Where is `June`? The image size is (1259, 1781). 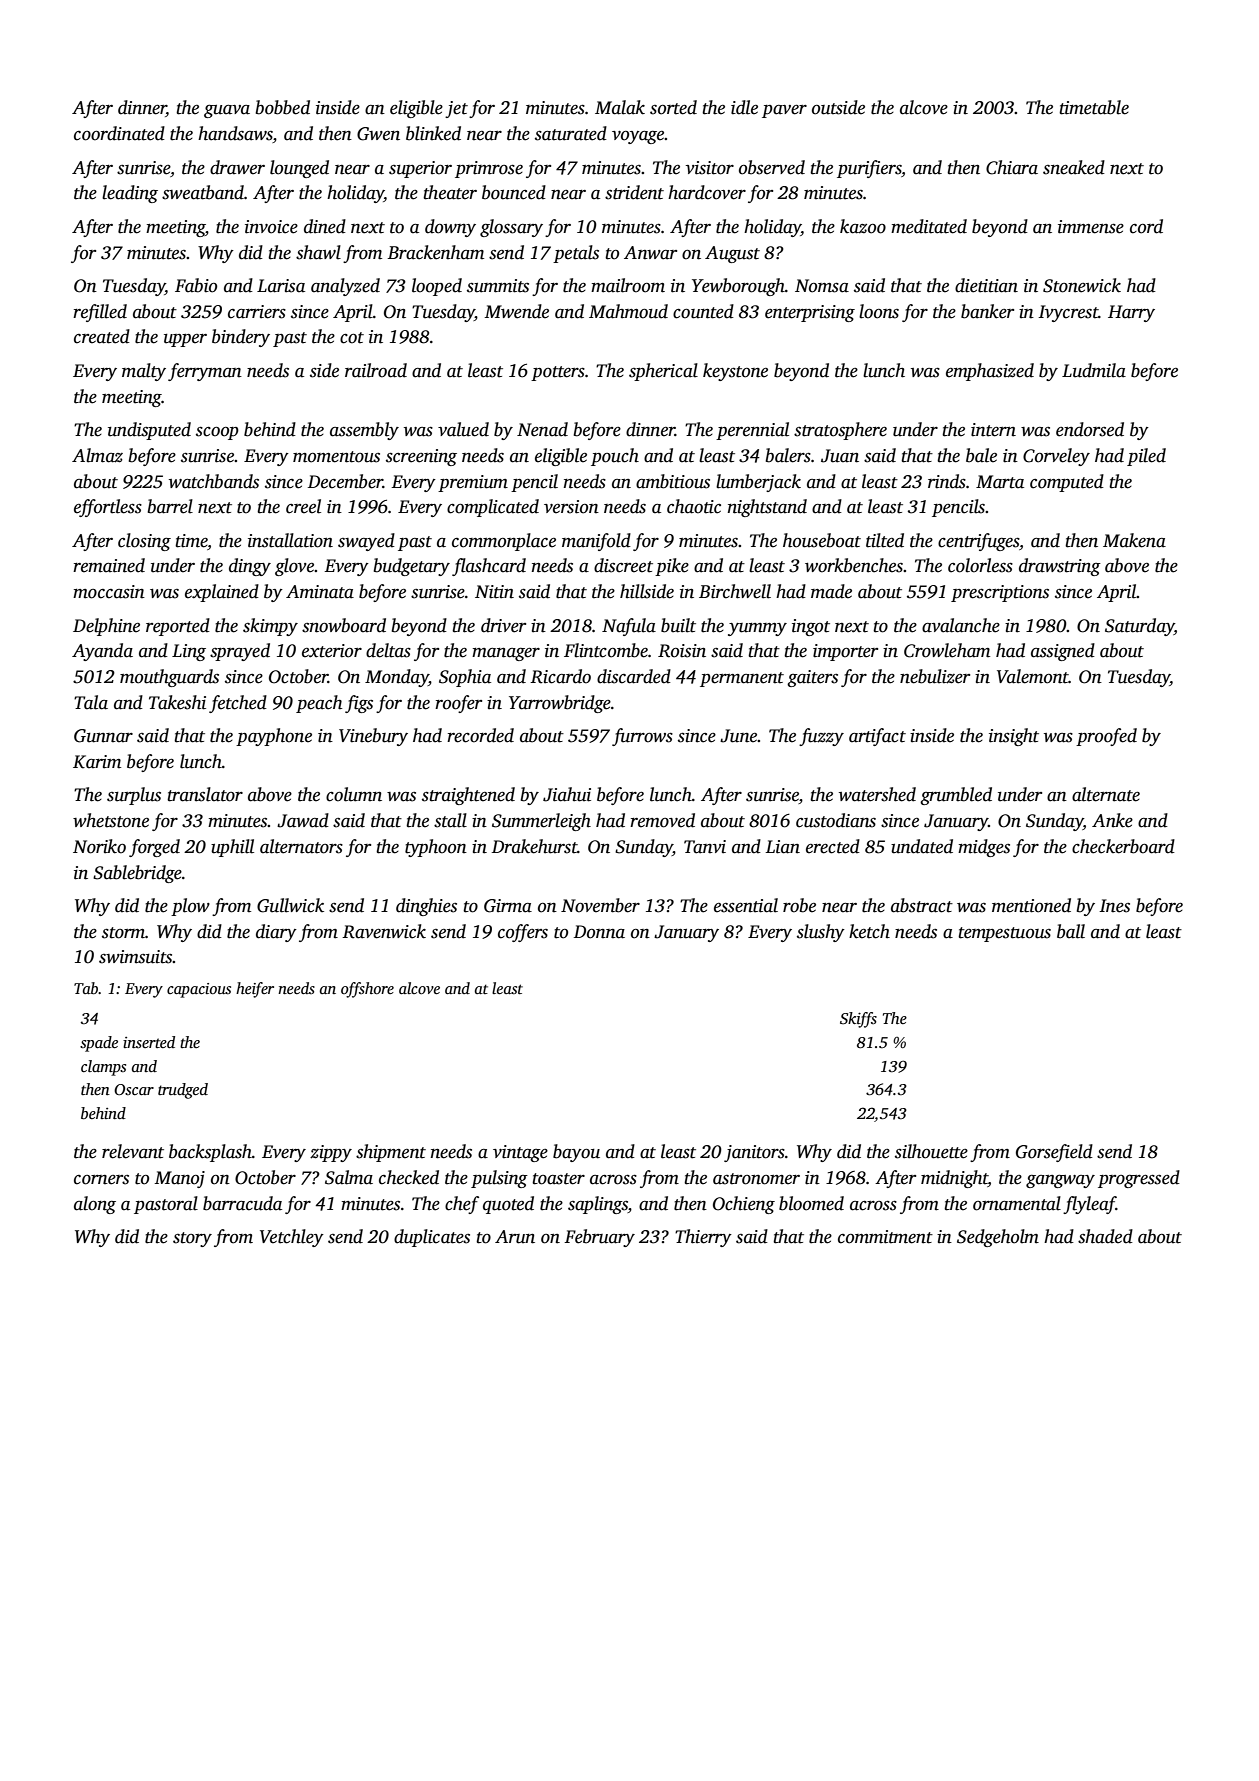 June is located at coordinates (739, 736).
